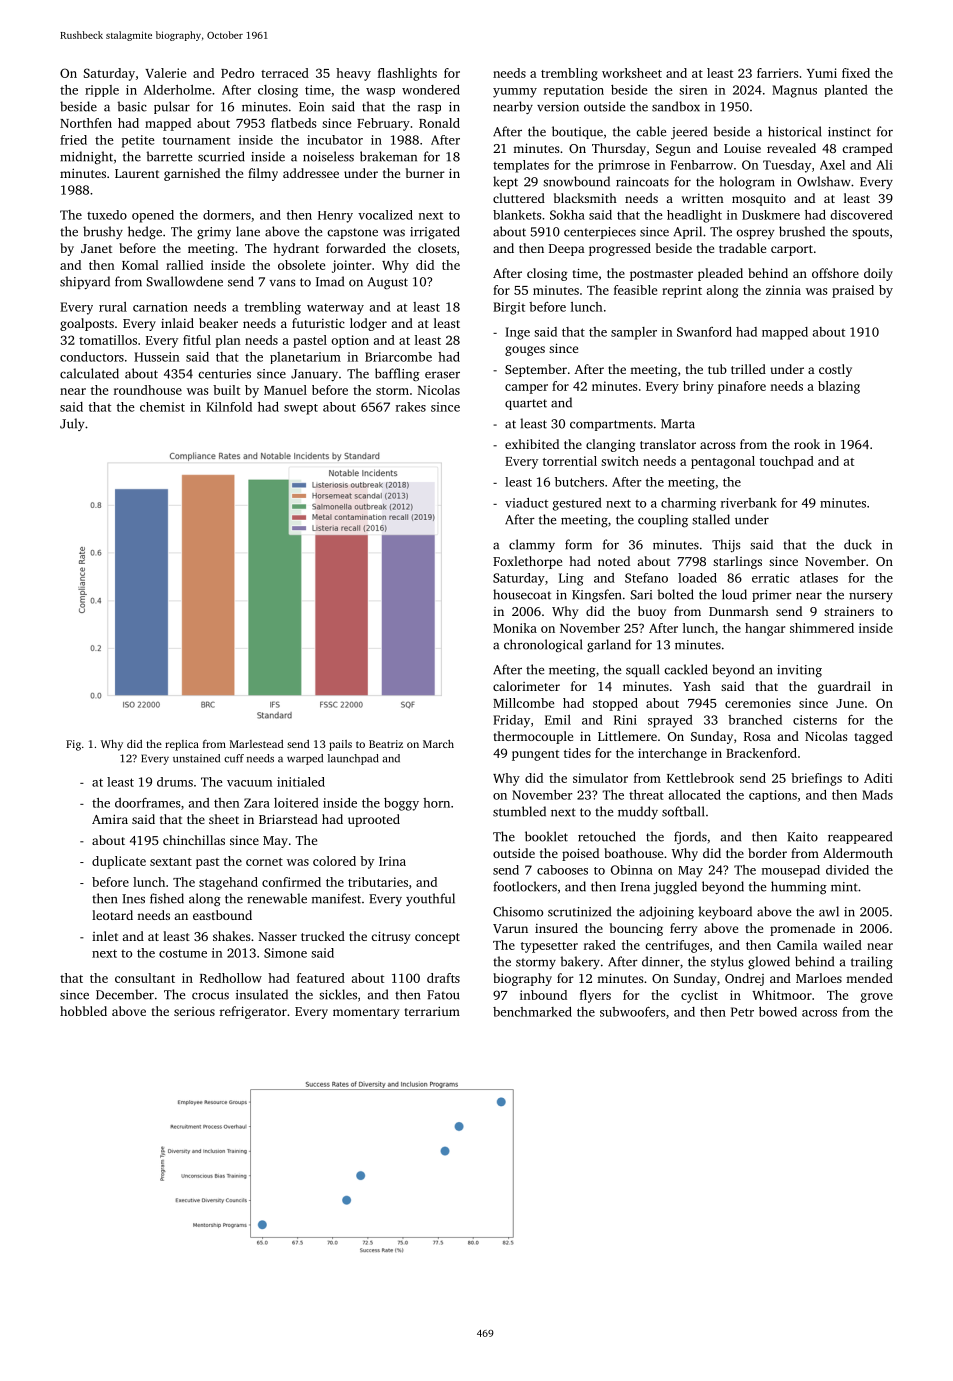 The width and height of the document is (953, 1381). What do you see at coordinates (558, 107) in the document?
I see `version` at bounding box center [558, 107].
